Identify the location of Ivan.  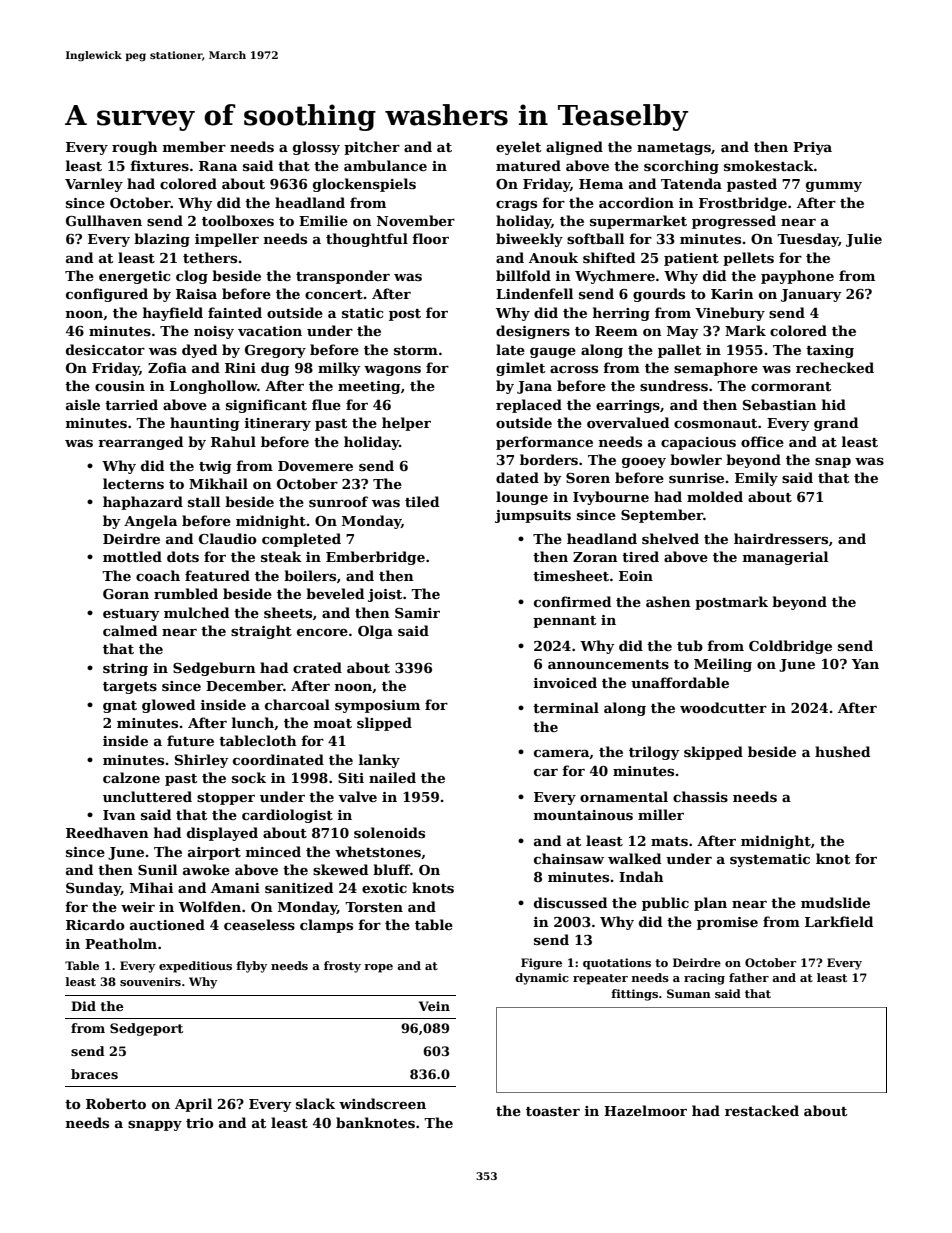
(119, 815).
